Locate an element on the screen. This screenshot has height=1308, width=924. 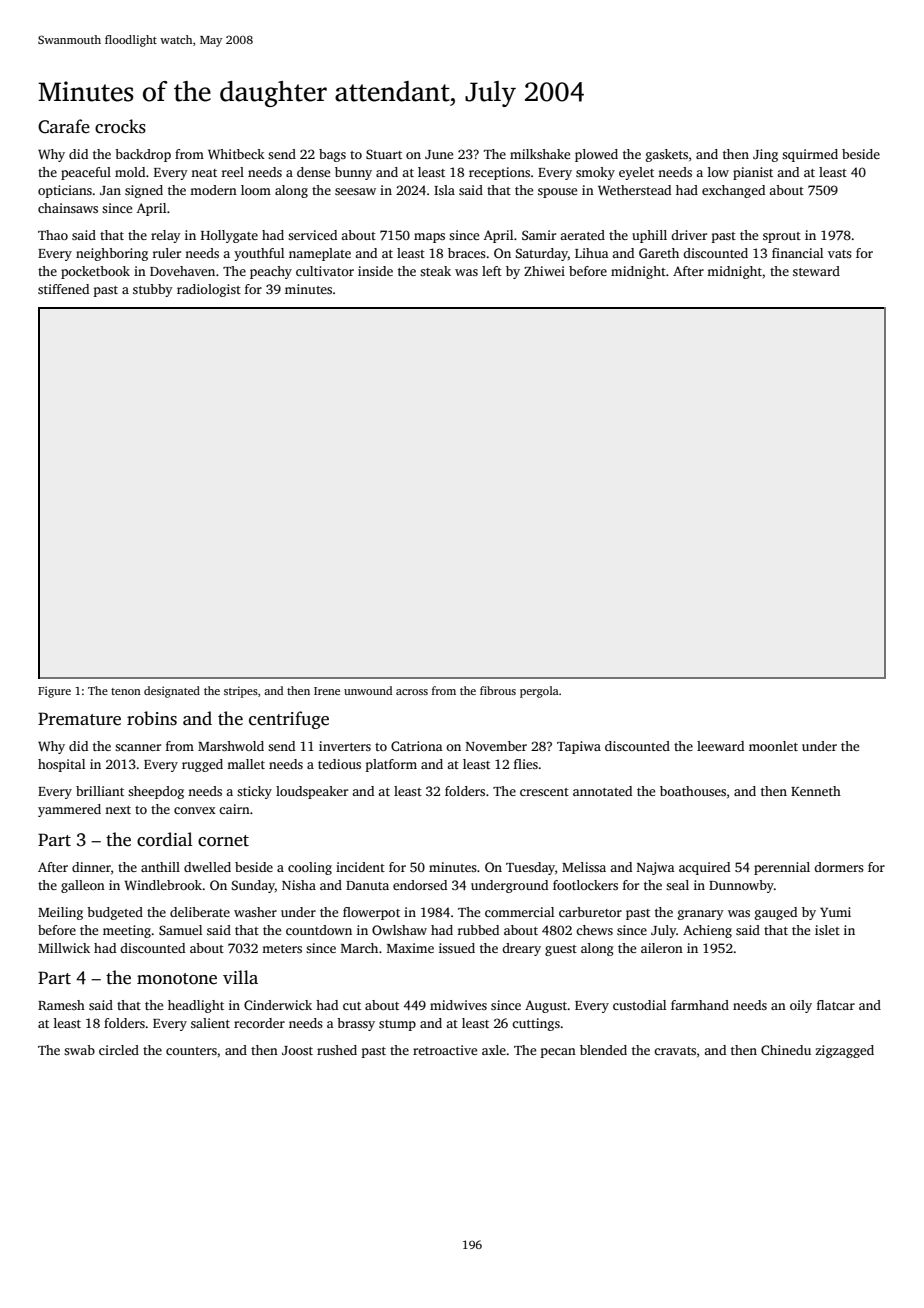
leeward is located at coordinates (720, 746).
